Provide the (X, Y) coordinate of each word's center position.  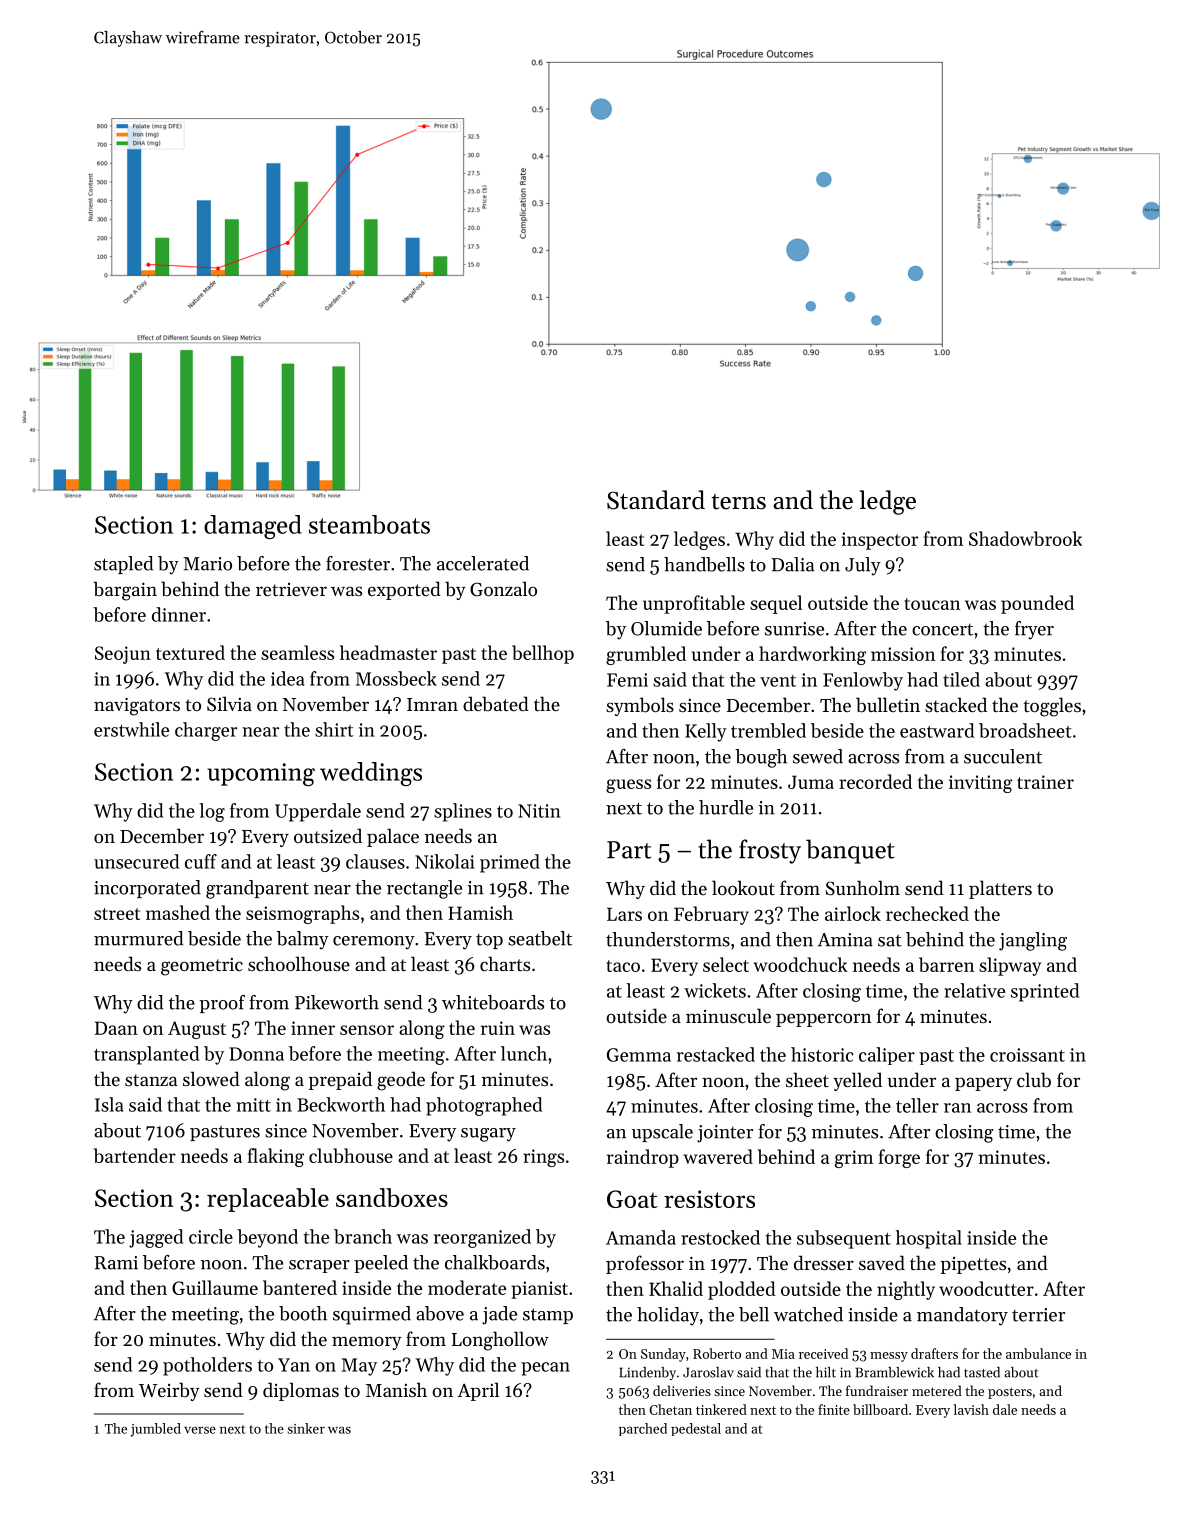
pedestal (696, 1429)
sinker (306, 1428)
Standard (656, 500)
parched (643, 1429)
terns (739, 502)
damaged (253, 527)
